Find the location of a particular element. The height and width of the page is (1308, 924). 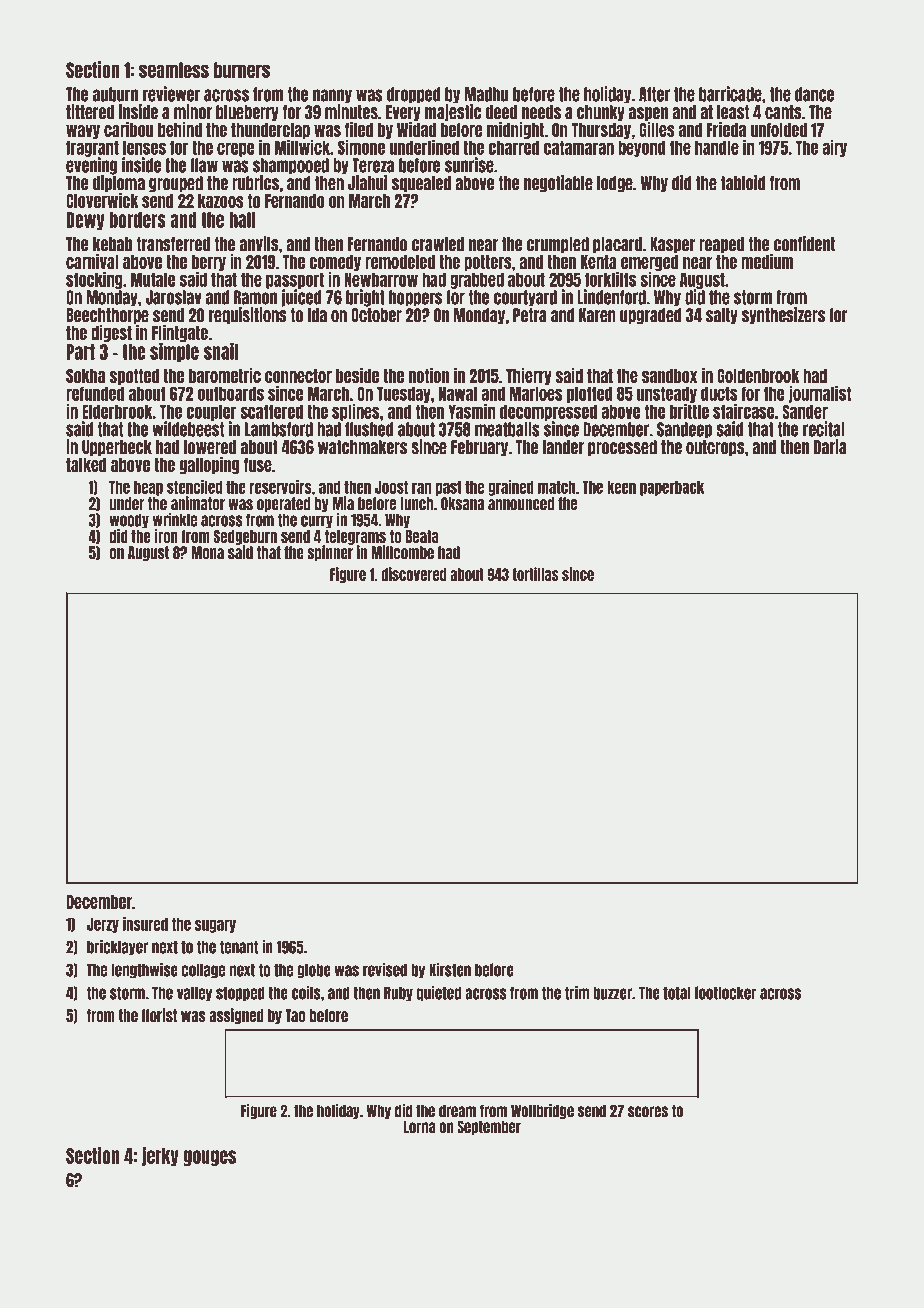

tenant is located at coordinates (239, 947).
